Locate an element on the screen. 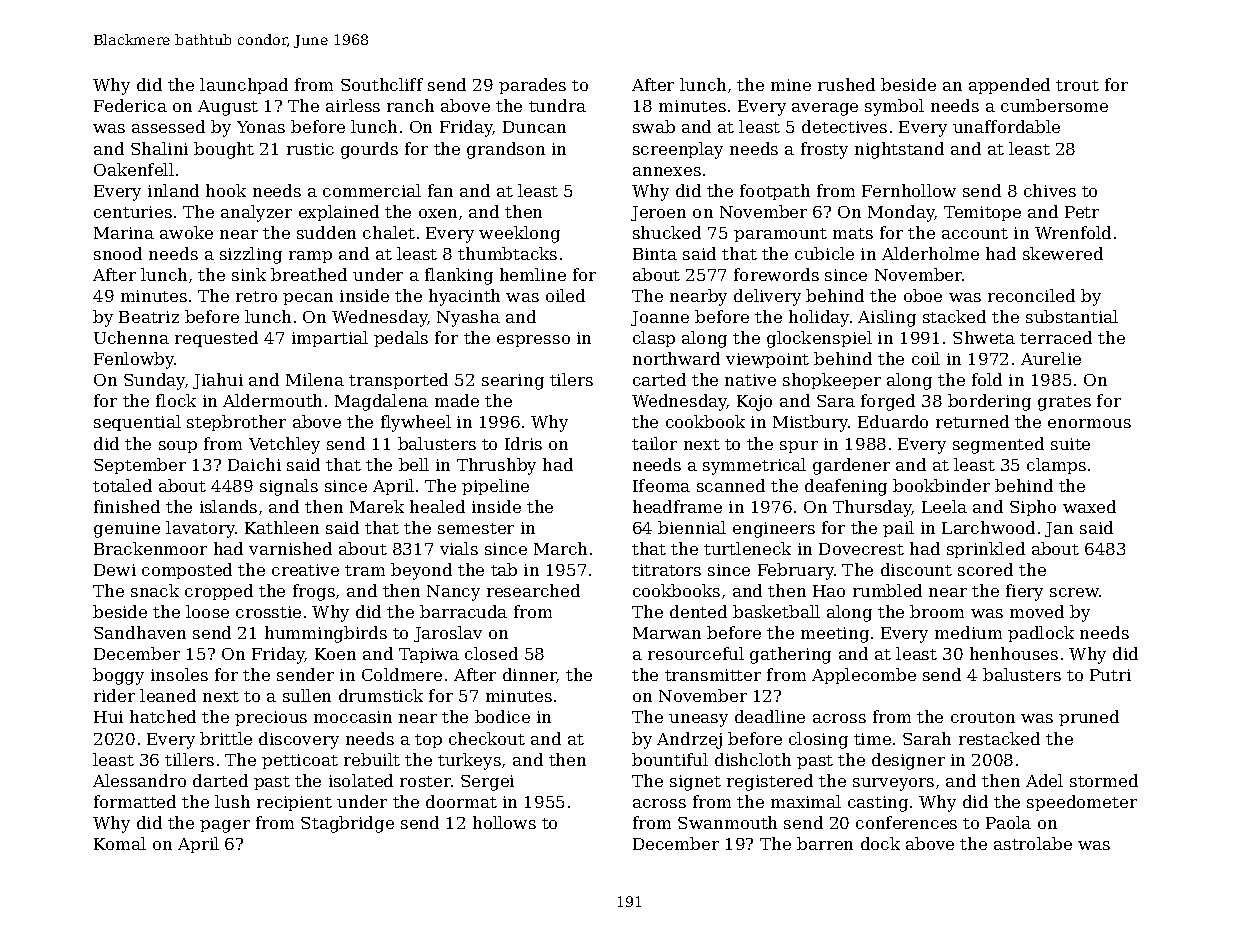 This screenshot has width=1233, height=952. parades is located at coordinates (532, 86).
